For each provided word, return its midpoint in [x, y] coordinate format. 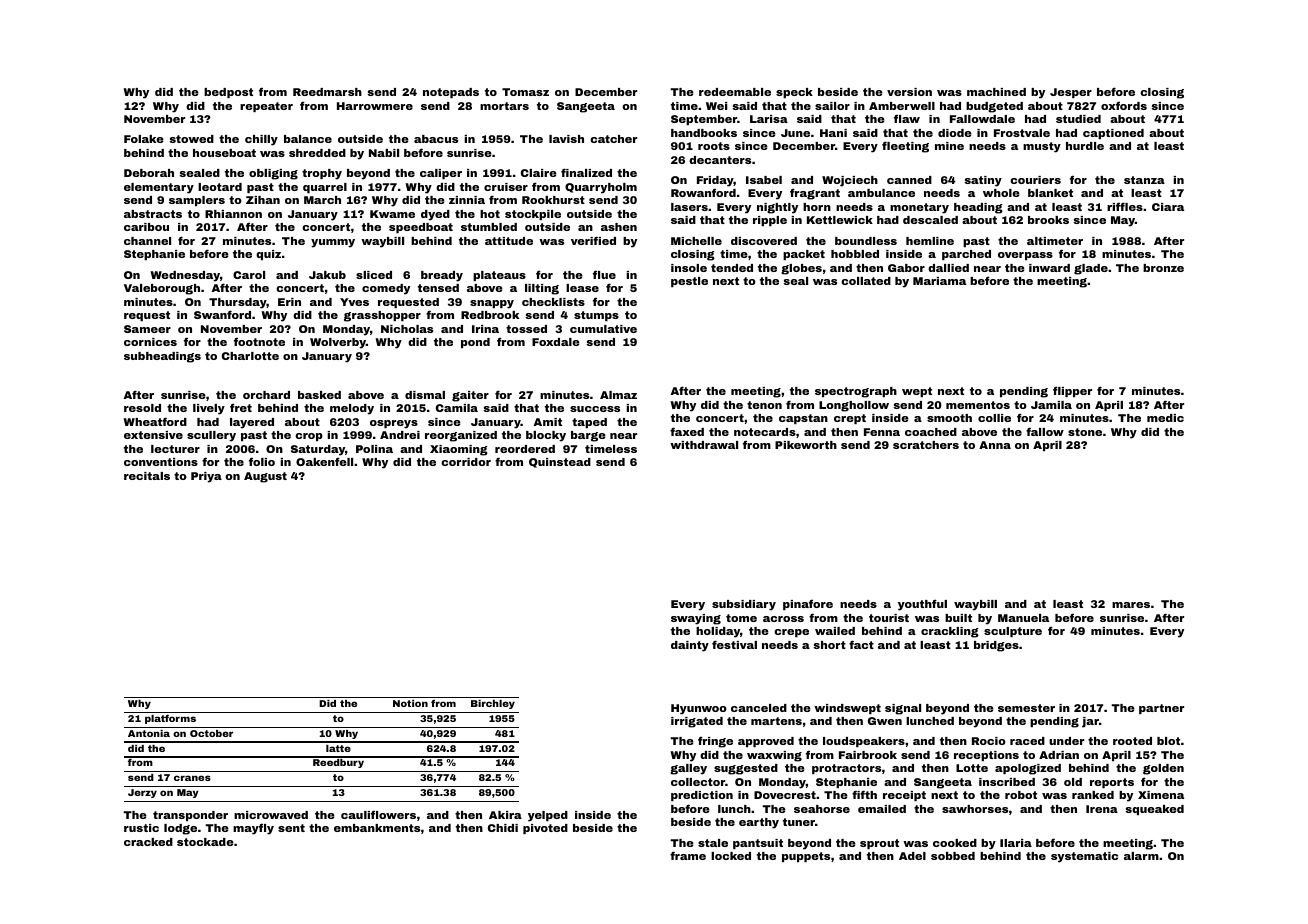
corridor [466, 462]
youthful [922, 605]
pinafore [808, 605]
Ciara [1168, 207]
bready [442, 276]
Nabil [384, 153]
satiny [983, 181]
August [265, 477]
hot [490, 214]
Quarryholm [601, 188]
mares [1131, 605]
